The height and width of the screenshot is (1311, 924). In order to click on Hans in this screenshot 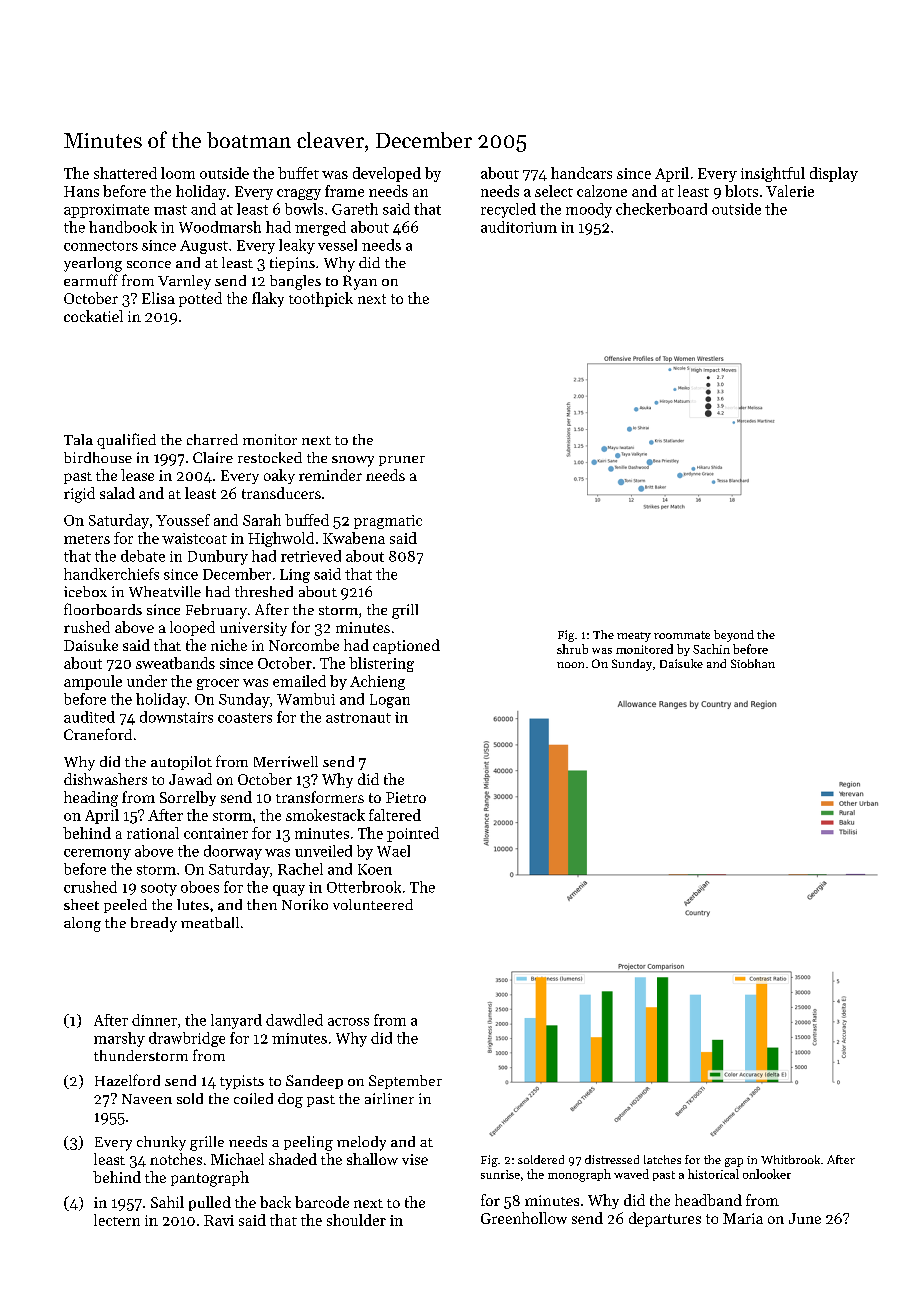, I will do `click(81, 191)`.
